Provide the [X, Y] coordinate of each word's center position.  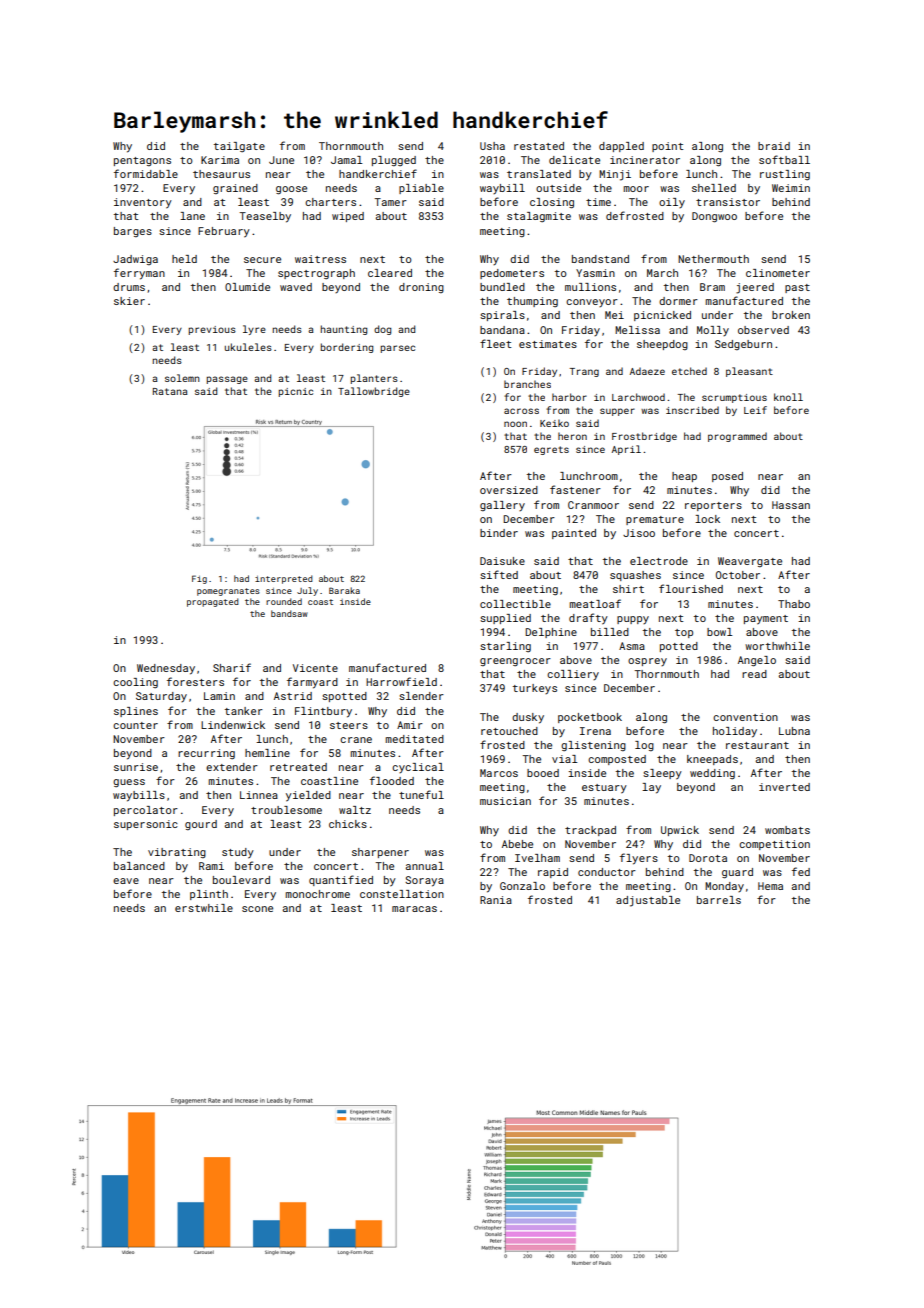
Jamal [347, 160]
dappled [621, 147]
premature [655, 520]
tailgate [239, 147]
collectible [515, 604]
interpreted [284, 579]
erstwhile [204, 908]
